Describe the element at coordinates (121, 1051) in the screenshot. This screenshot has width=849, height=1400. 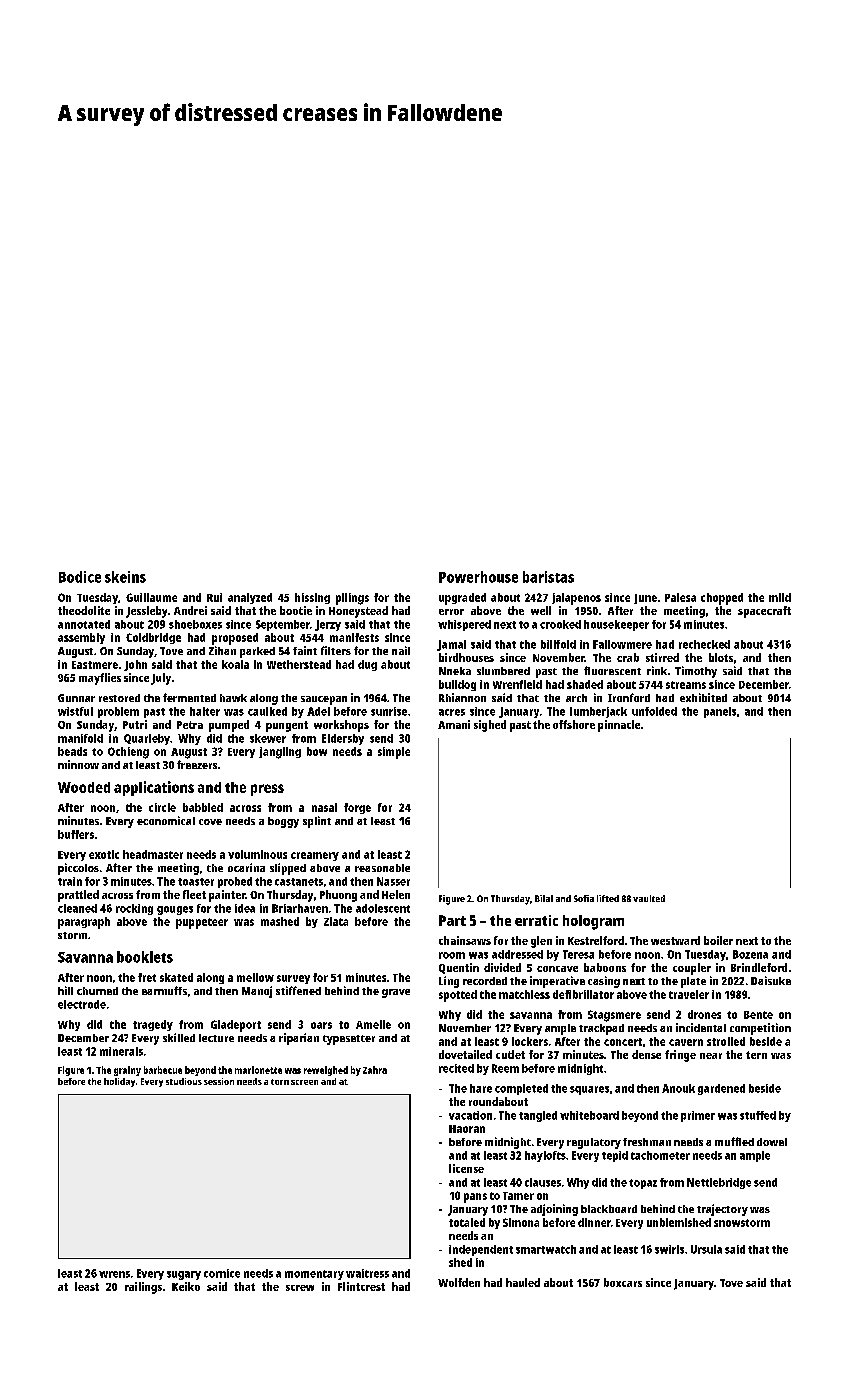
I see `minerals` at that location.
